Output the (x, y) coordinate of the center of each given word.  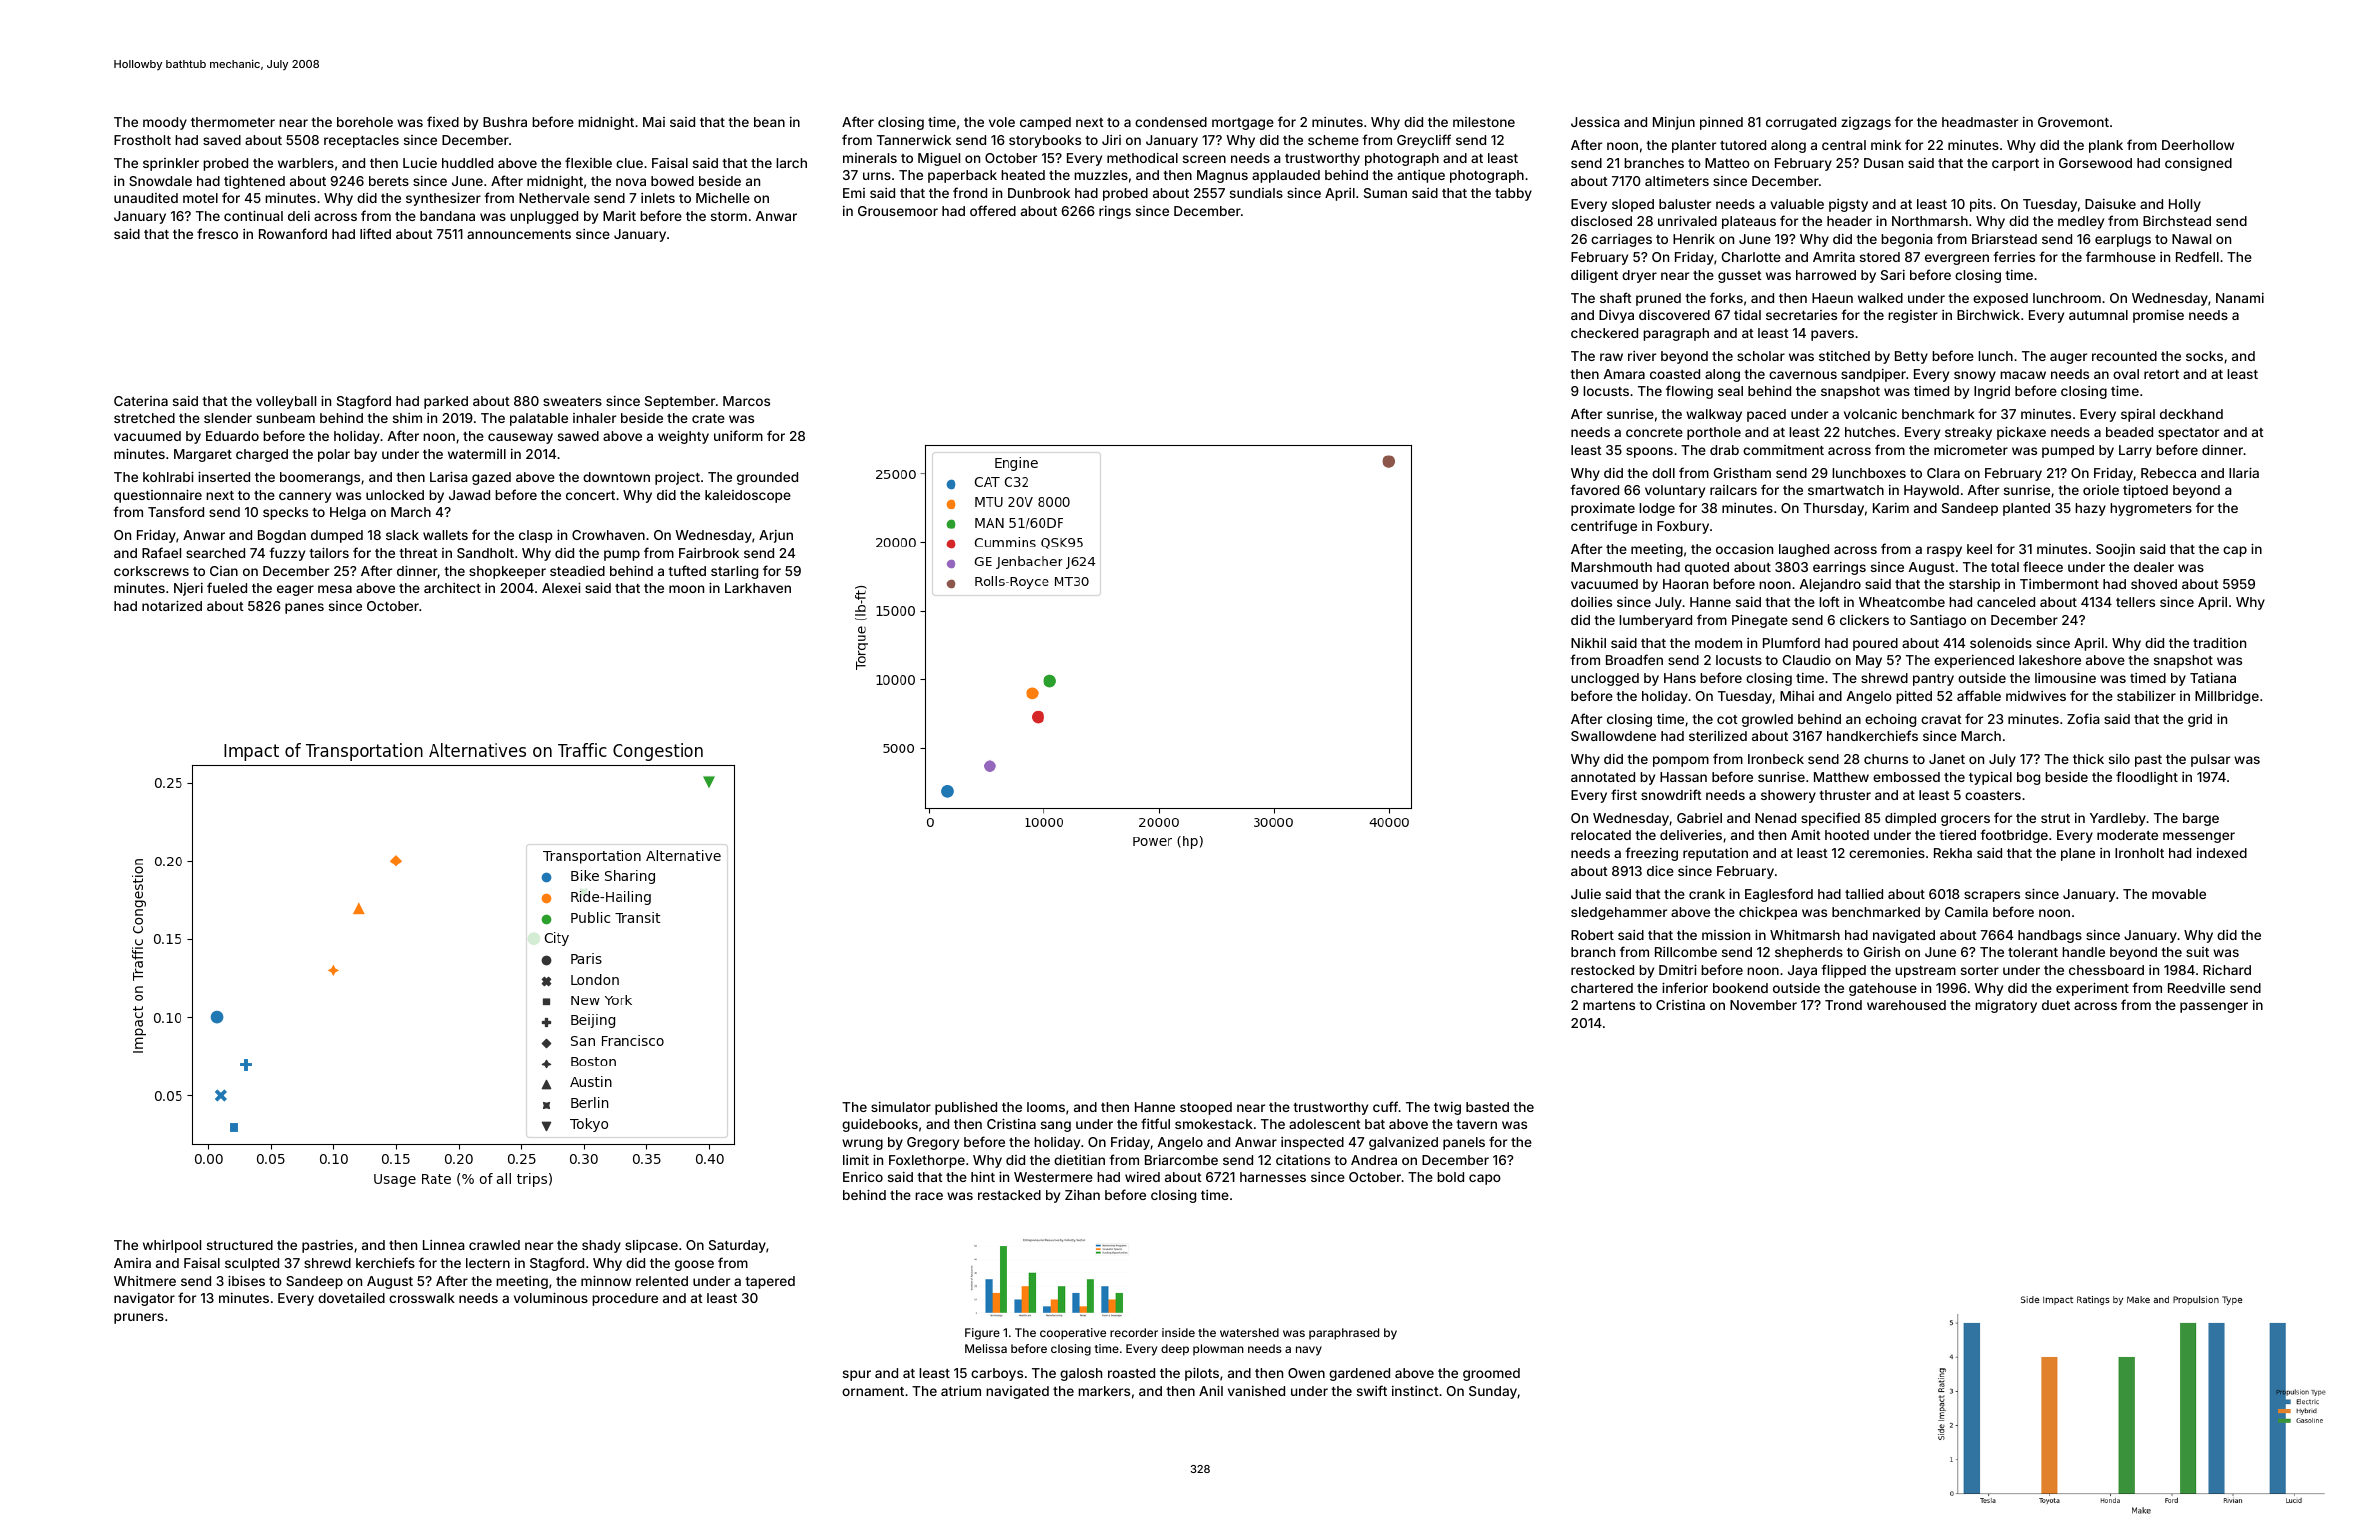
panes (304, 608)
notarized (172, 606)
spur (857, 1375)
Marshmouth (1611, 567)
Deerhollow (2198, 145)
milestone (1484, 122)
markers (1104, 1391)
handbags (2050, 936)
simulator (901, 1107)
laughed (1804, 550)
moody (165, 123)
